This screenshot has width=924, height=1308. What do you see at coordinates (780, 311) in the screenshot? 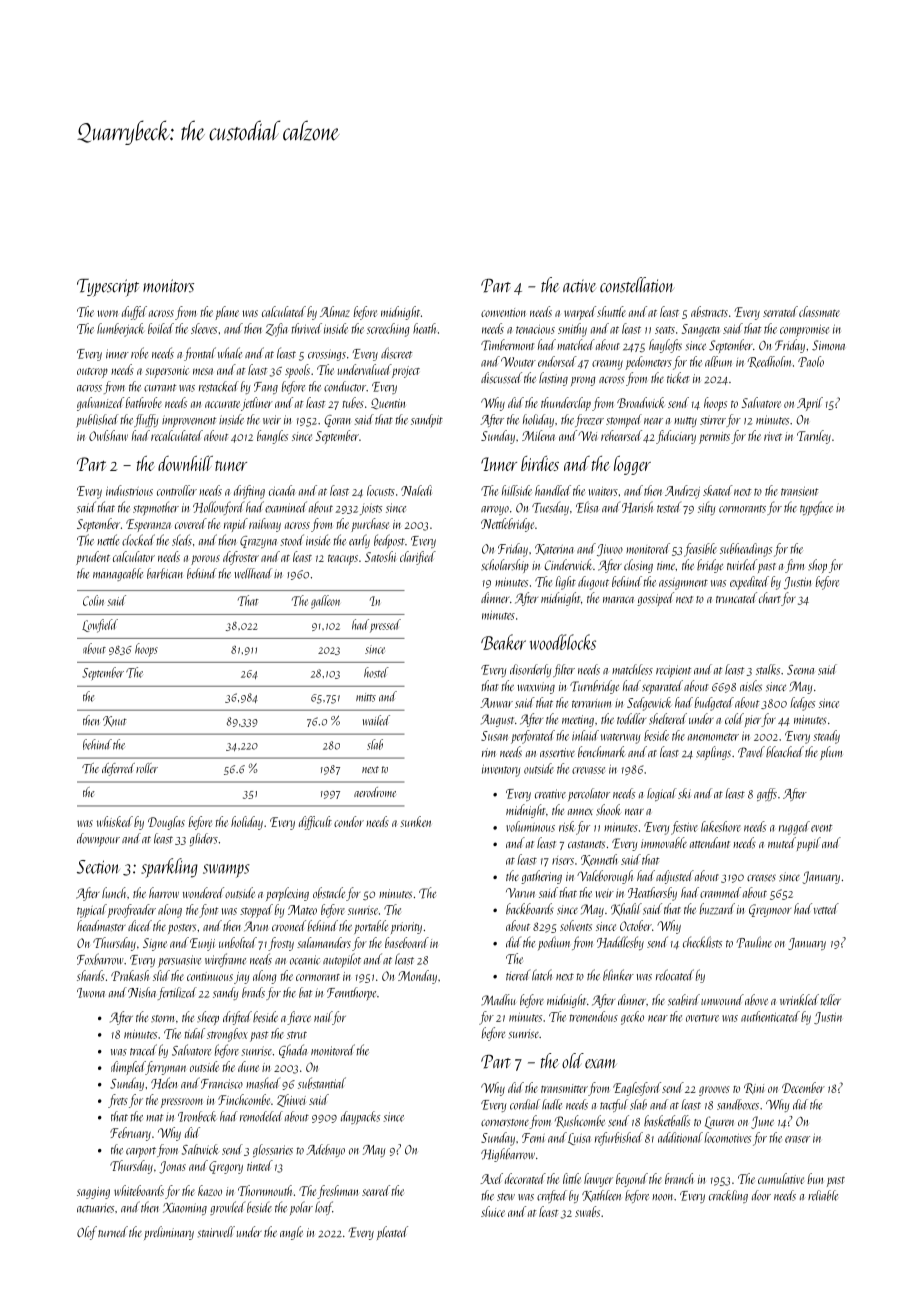
I see `serrated` at bounding box center [780, 311].
